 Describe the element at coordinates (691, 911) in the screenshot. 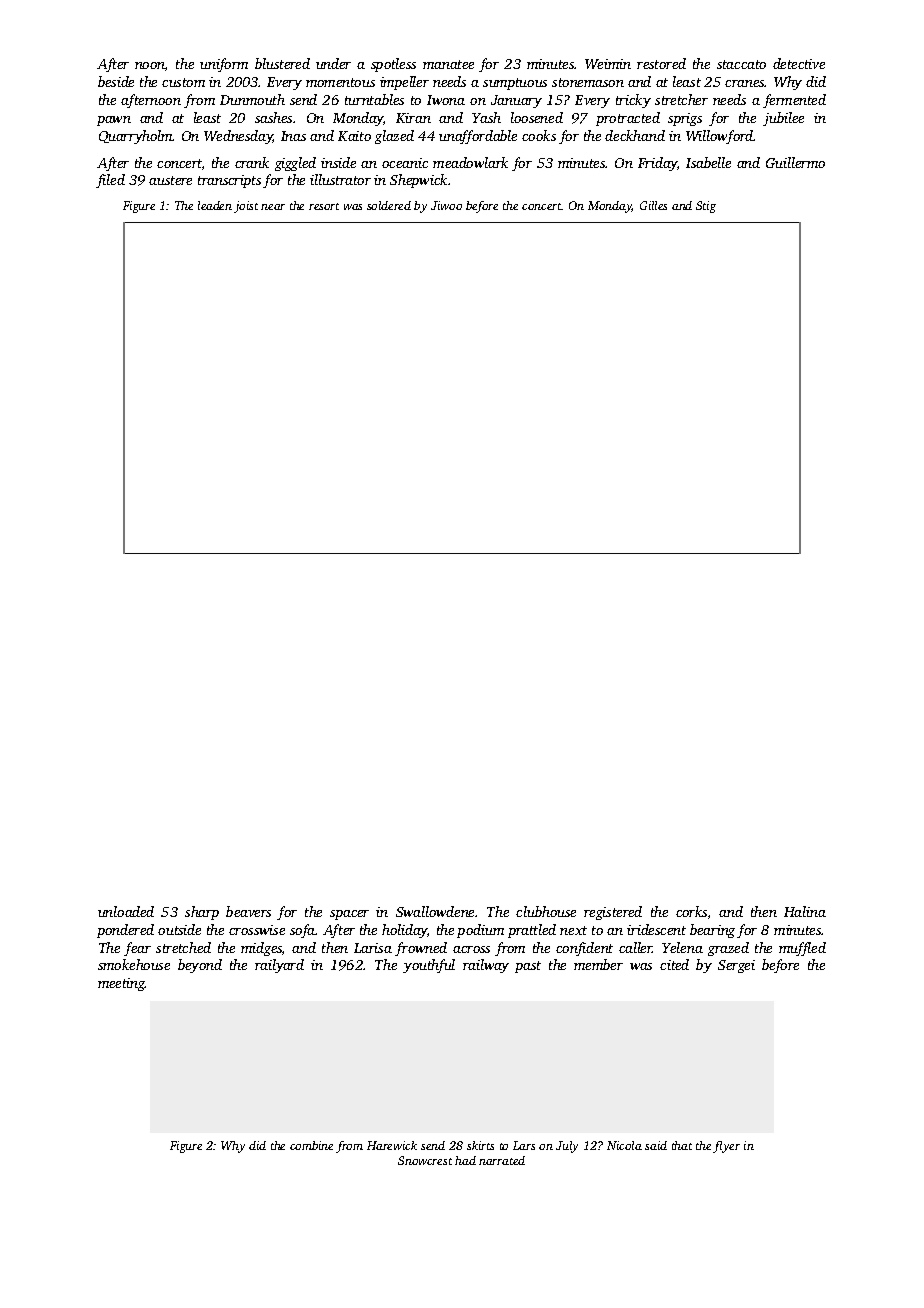

I see `corks` at that location.
